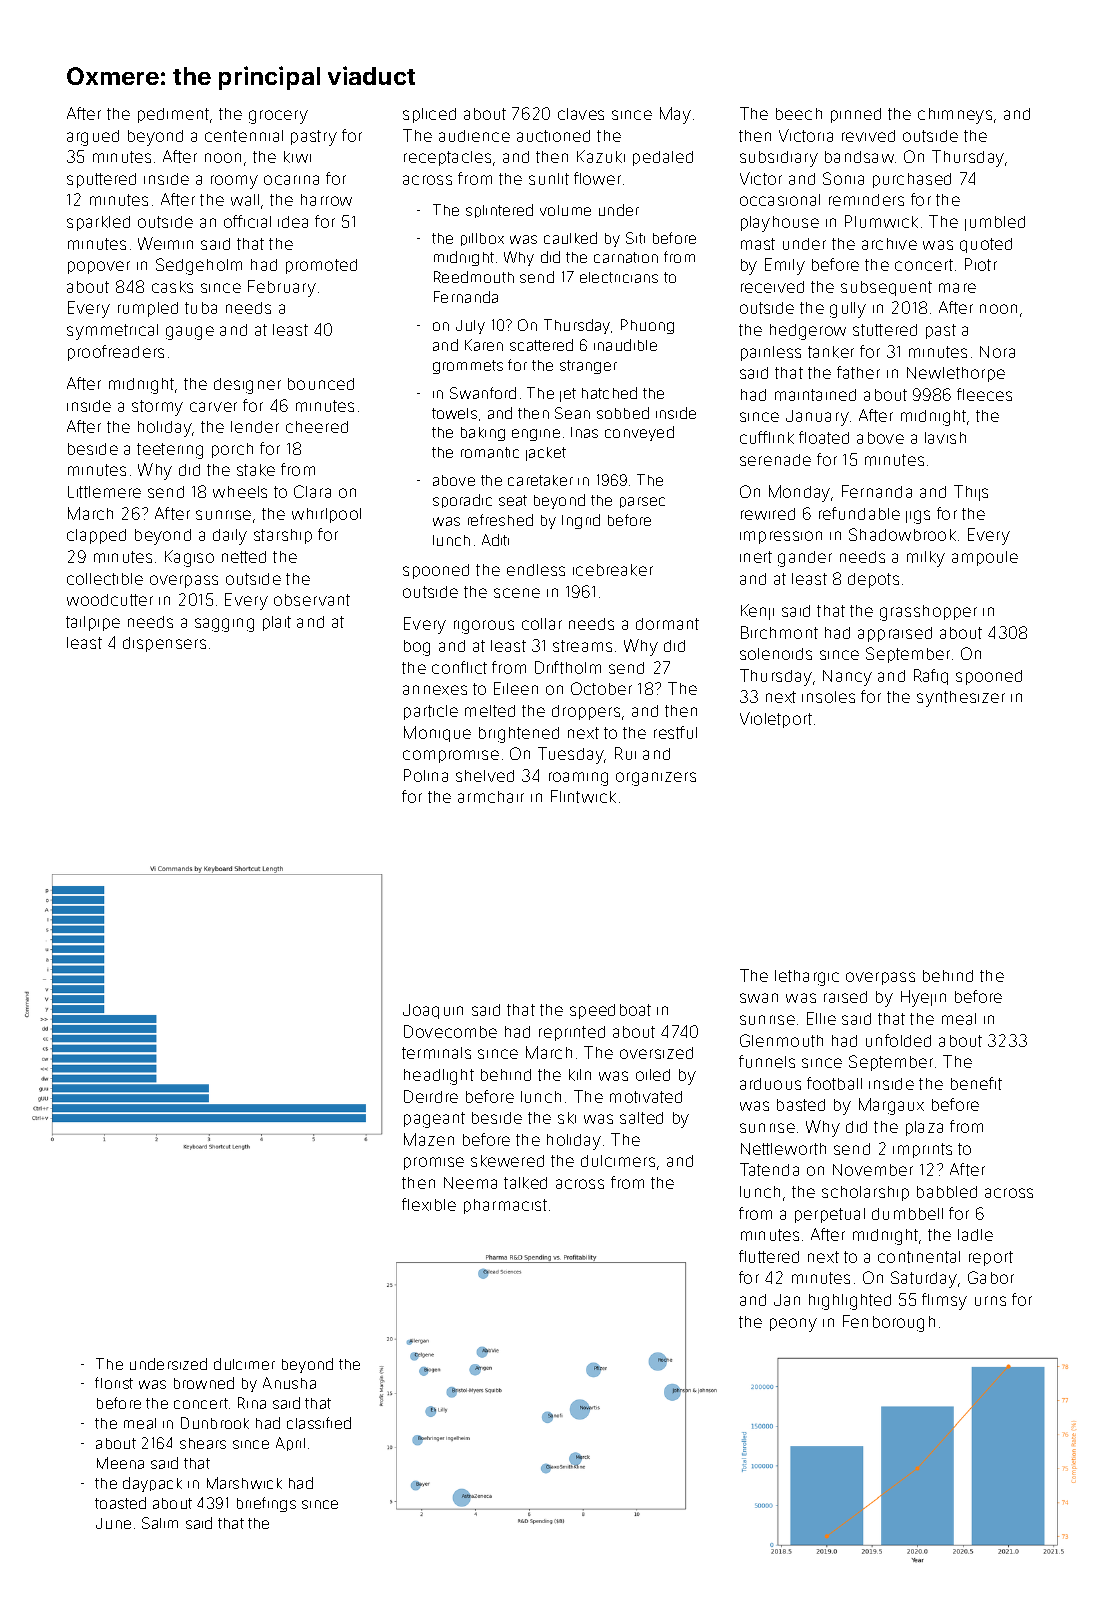 The width and height of the screenshot is (1103, 1597). Describe the element at coordinates (781, 537) in the screenshot. I see `impression` at that location.
